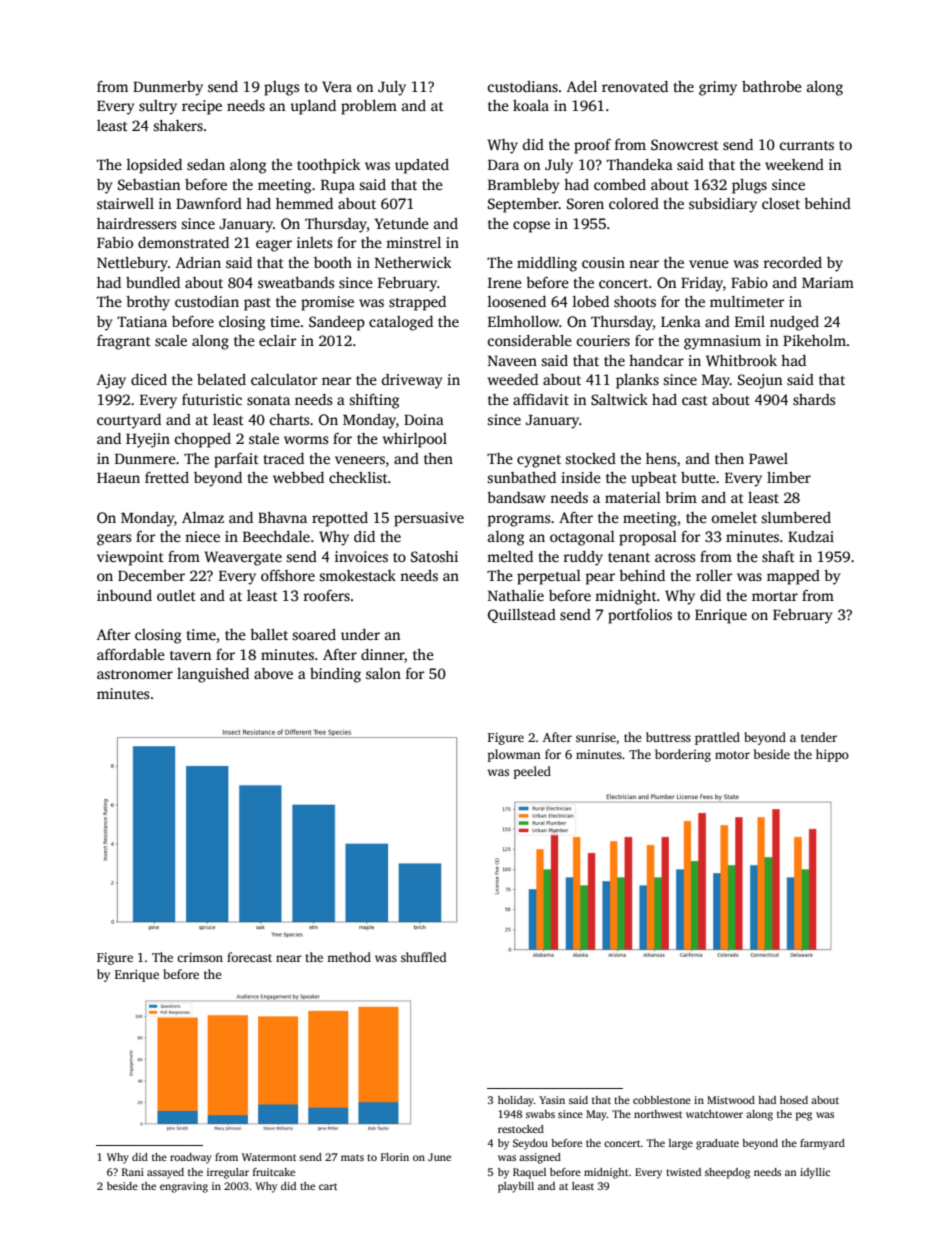  Describe the element at coordinates (732, 755) in the screenshot. I see `motor` at that location.
